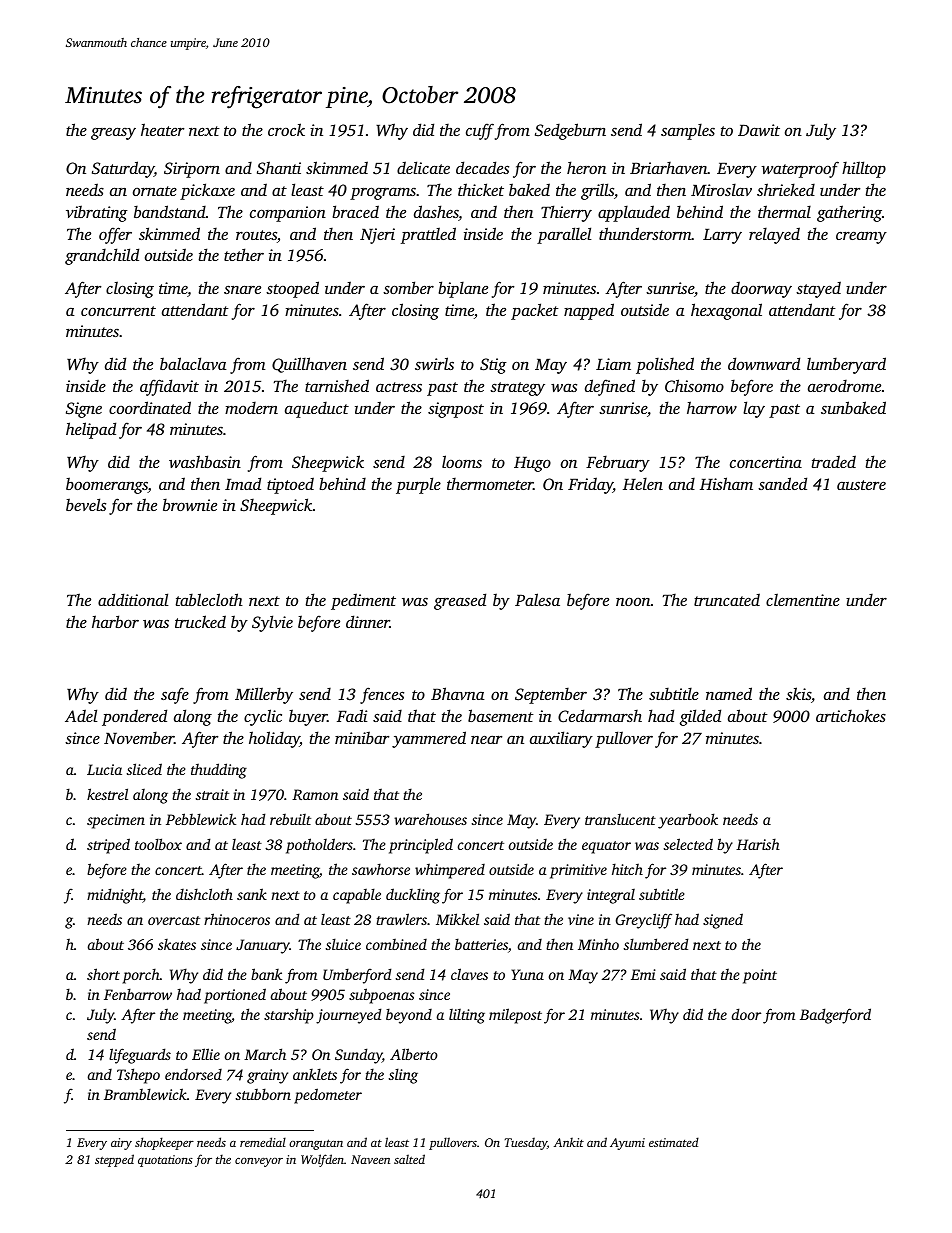 Image resolution: width=952 pixels, height=1233 pixels. What do you see at coordinates (537, 599) in the document?
I see `Palesa` at bounding box center [537, 599].
